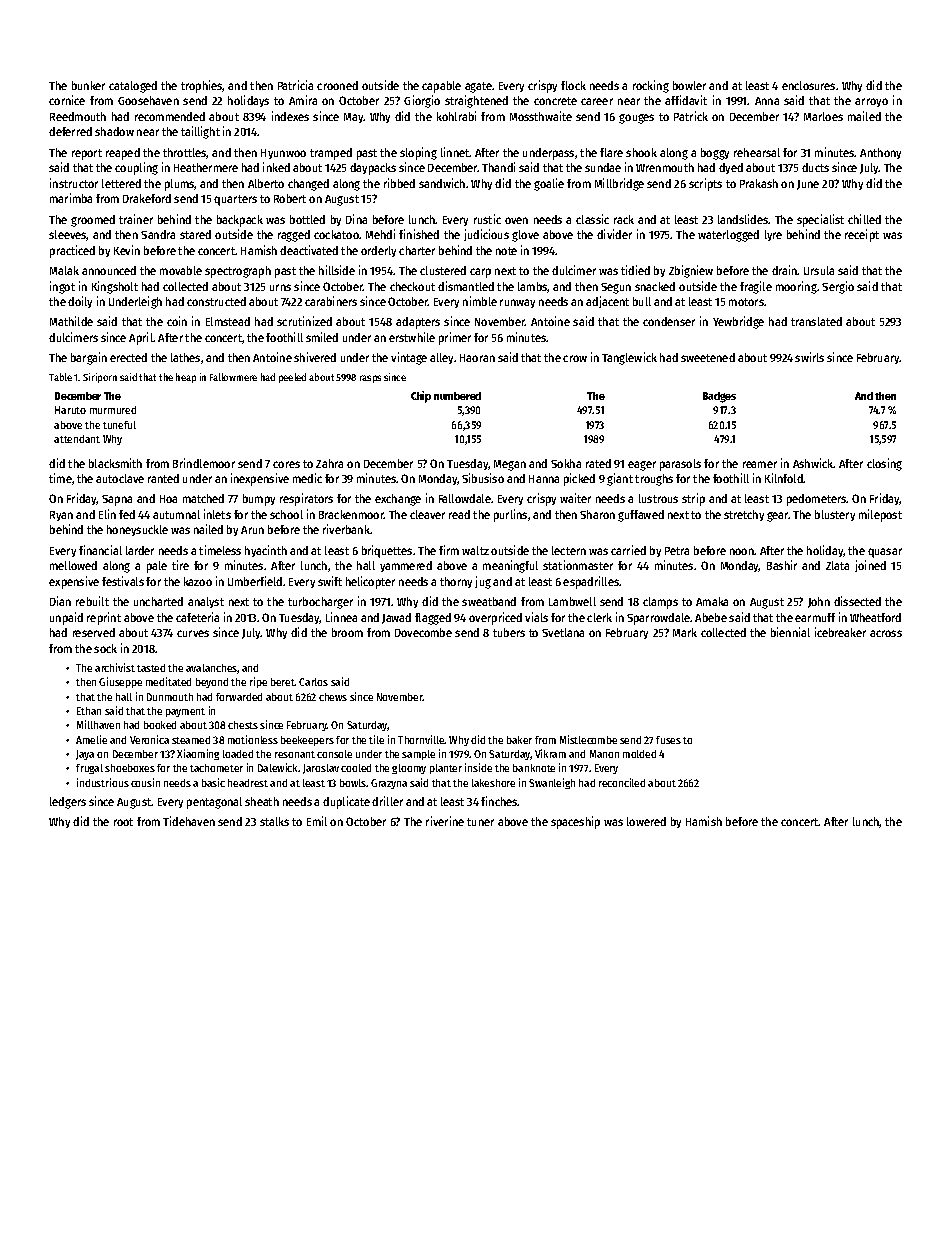 The height and width of the page is (1233, 952). Describe the element at coordinates (880, 153) in the page. I see `Anthony` at that location.
